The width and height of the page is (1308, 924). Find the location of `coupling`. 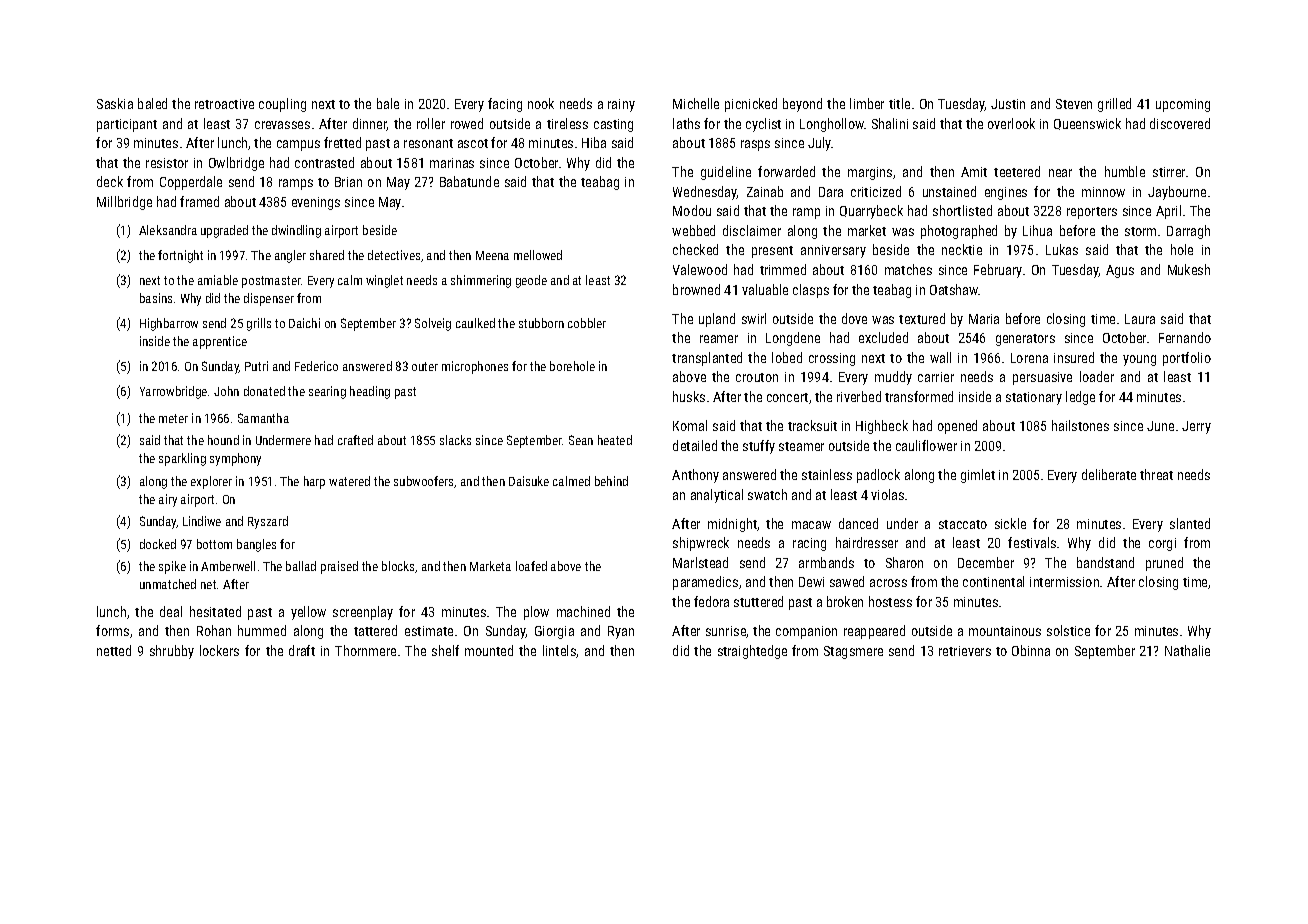

coupling is located at coordinates (282, 105).
